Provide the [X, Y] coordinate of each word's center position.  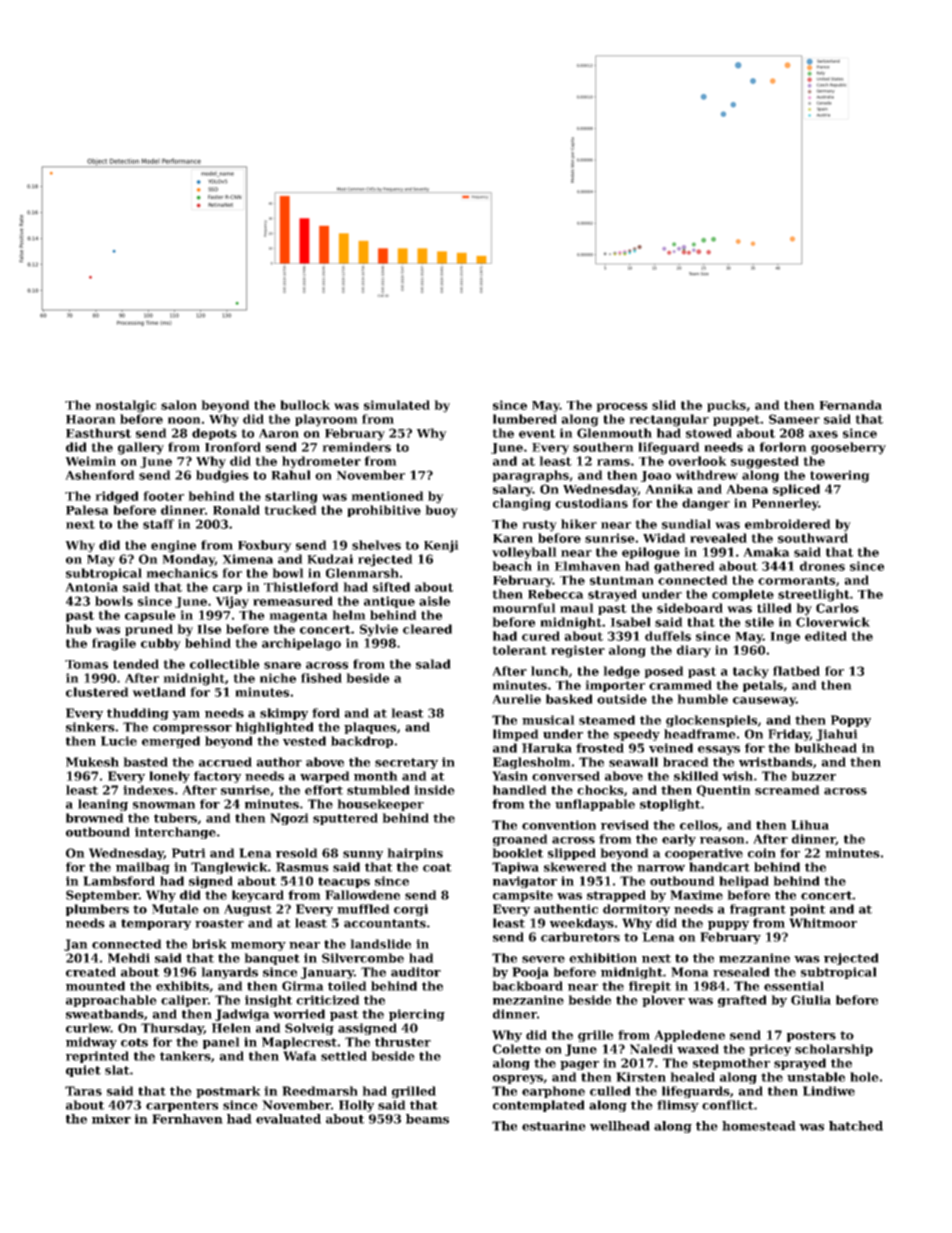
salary [513, 490]
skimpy [284, 714]
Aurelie [516, 699]
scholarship [834, 1050]
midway [91, 1043]
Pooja [530, 973]
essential [794, 986]
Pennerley [785, 504]
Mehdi [129, 958]
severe [543, 959]
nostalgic [126, 406]
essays [719, 750]
